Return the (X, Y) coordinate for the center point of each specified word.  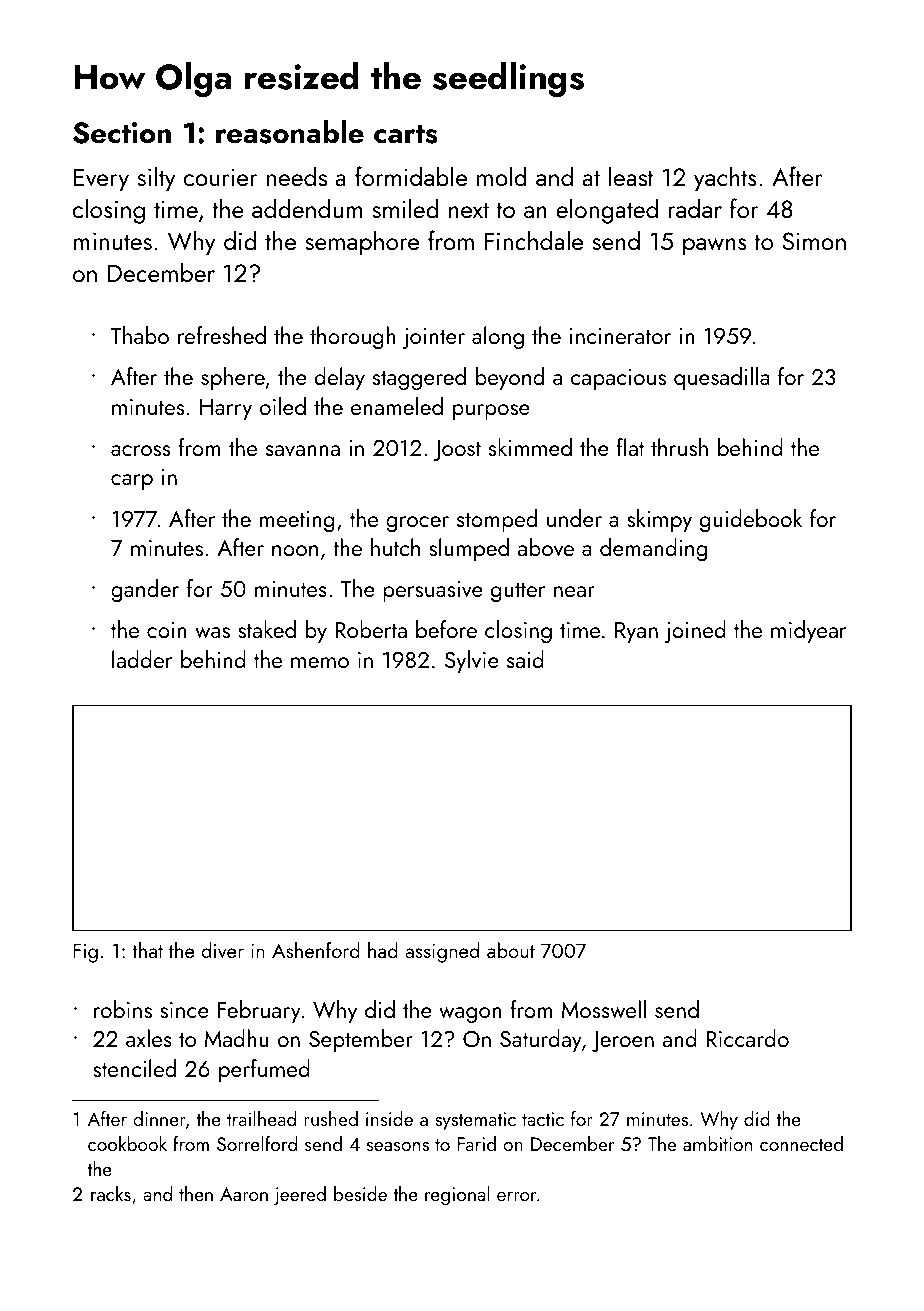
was (212, 633)
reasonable (290, 132)
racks (111, 1193)
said (525, 659)
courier (220, 177)
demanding (653, 549)
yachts (725, 179)
